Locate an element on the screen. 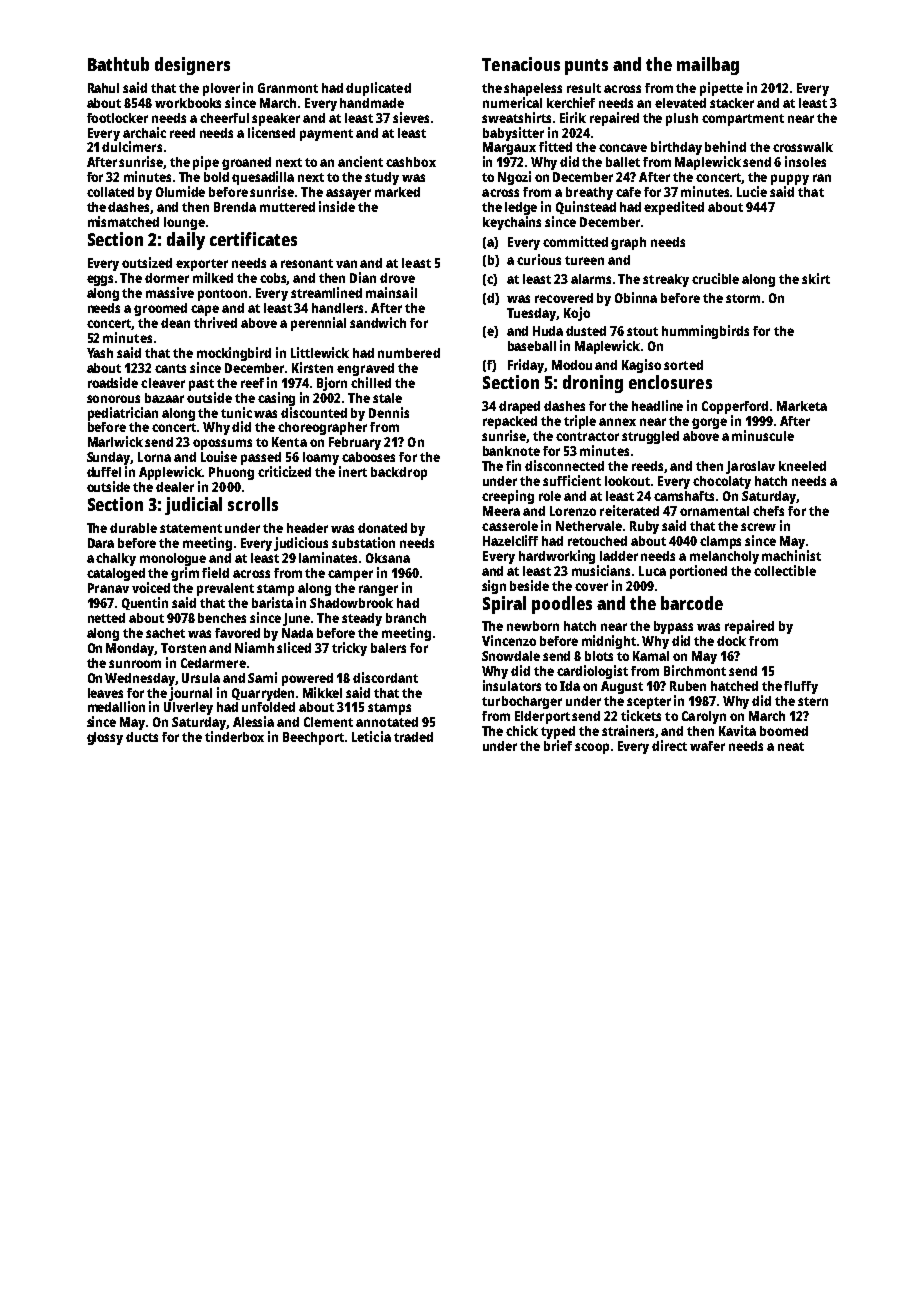  chefs is located at coordinates (768, 511).
